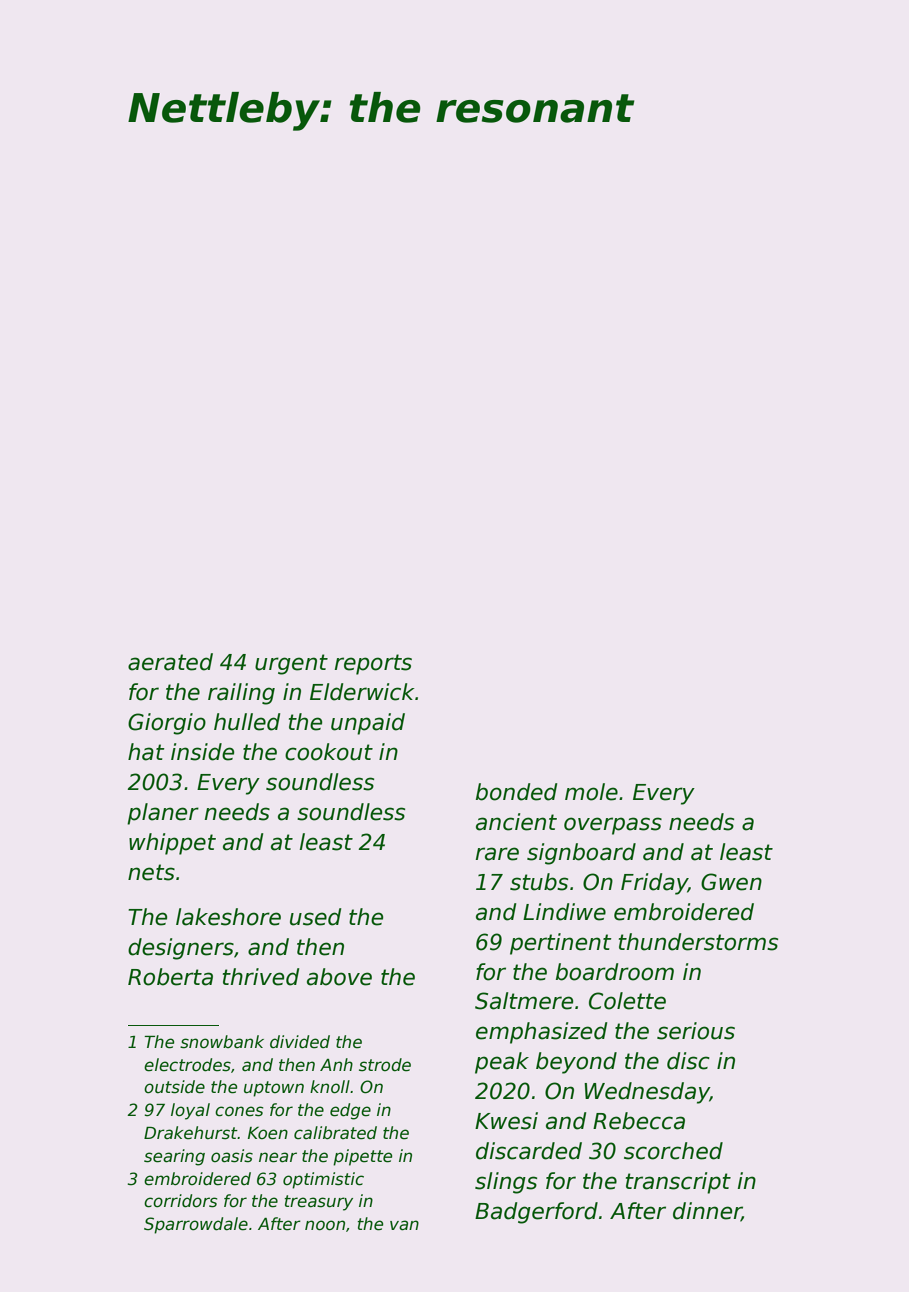  Describe the element at coordinates (536, 1213) in the screenshot. I see `Badgerford` at that location.
